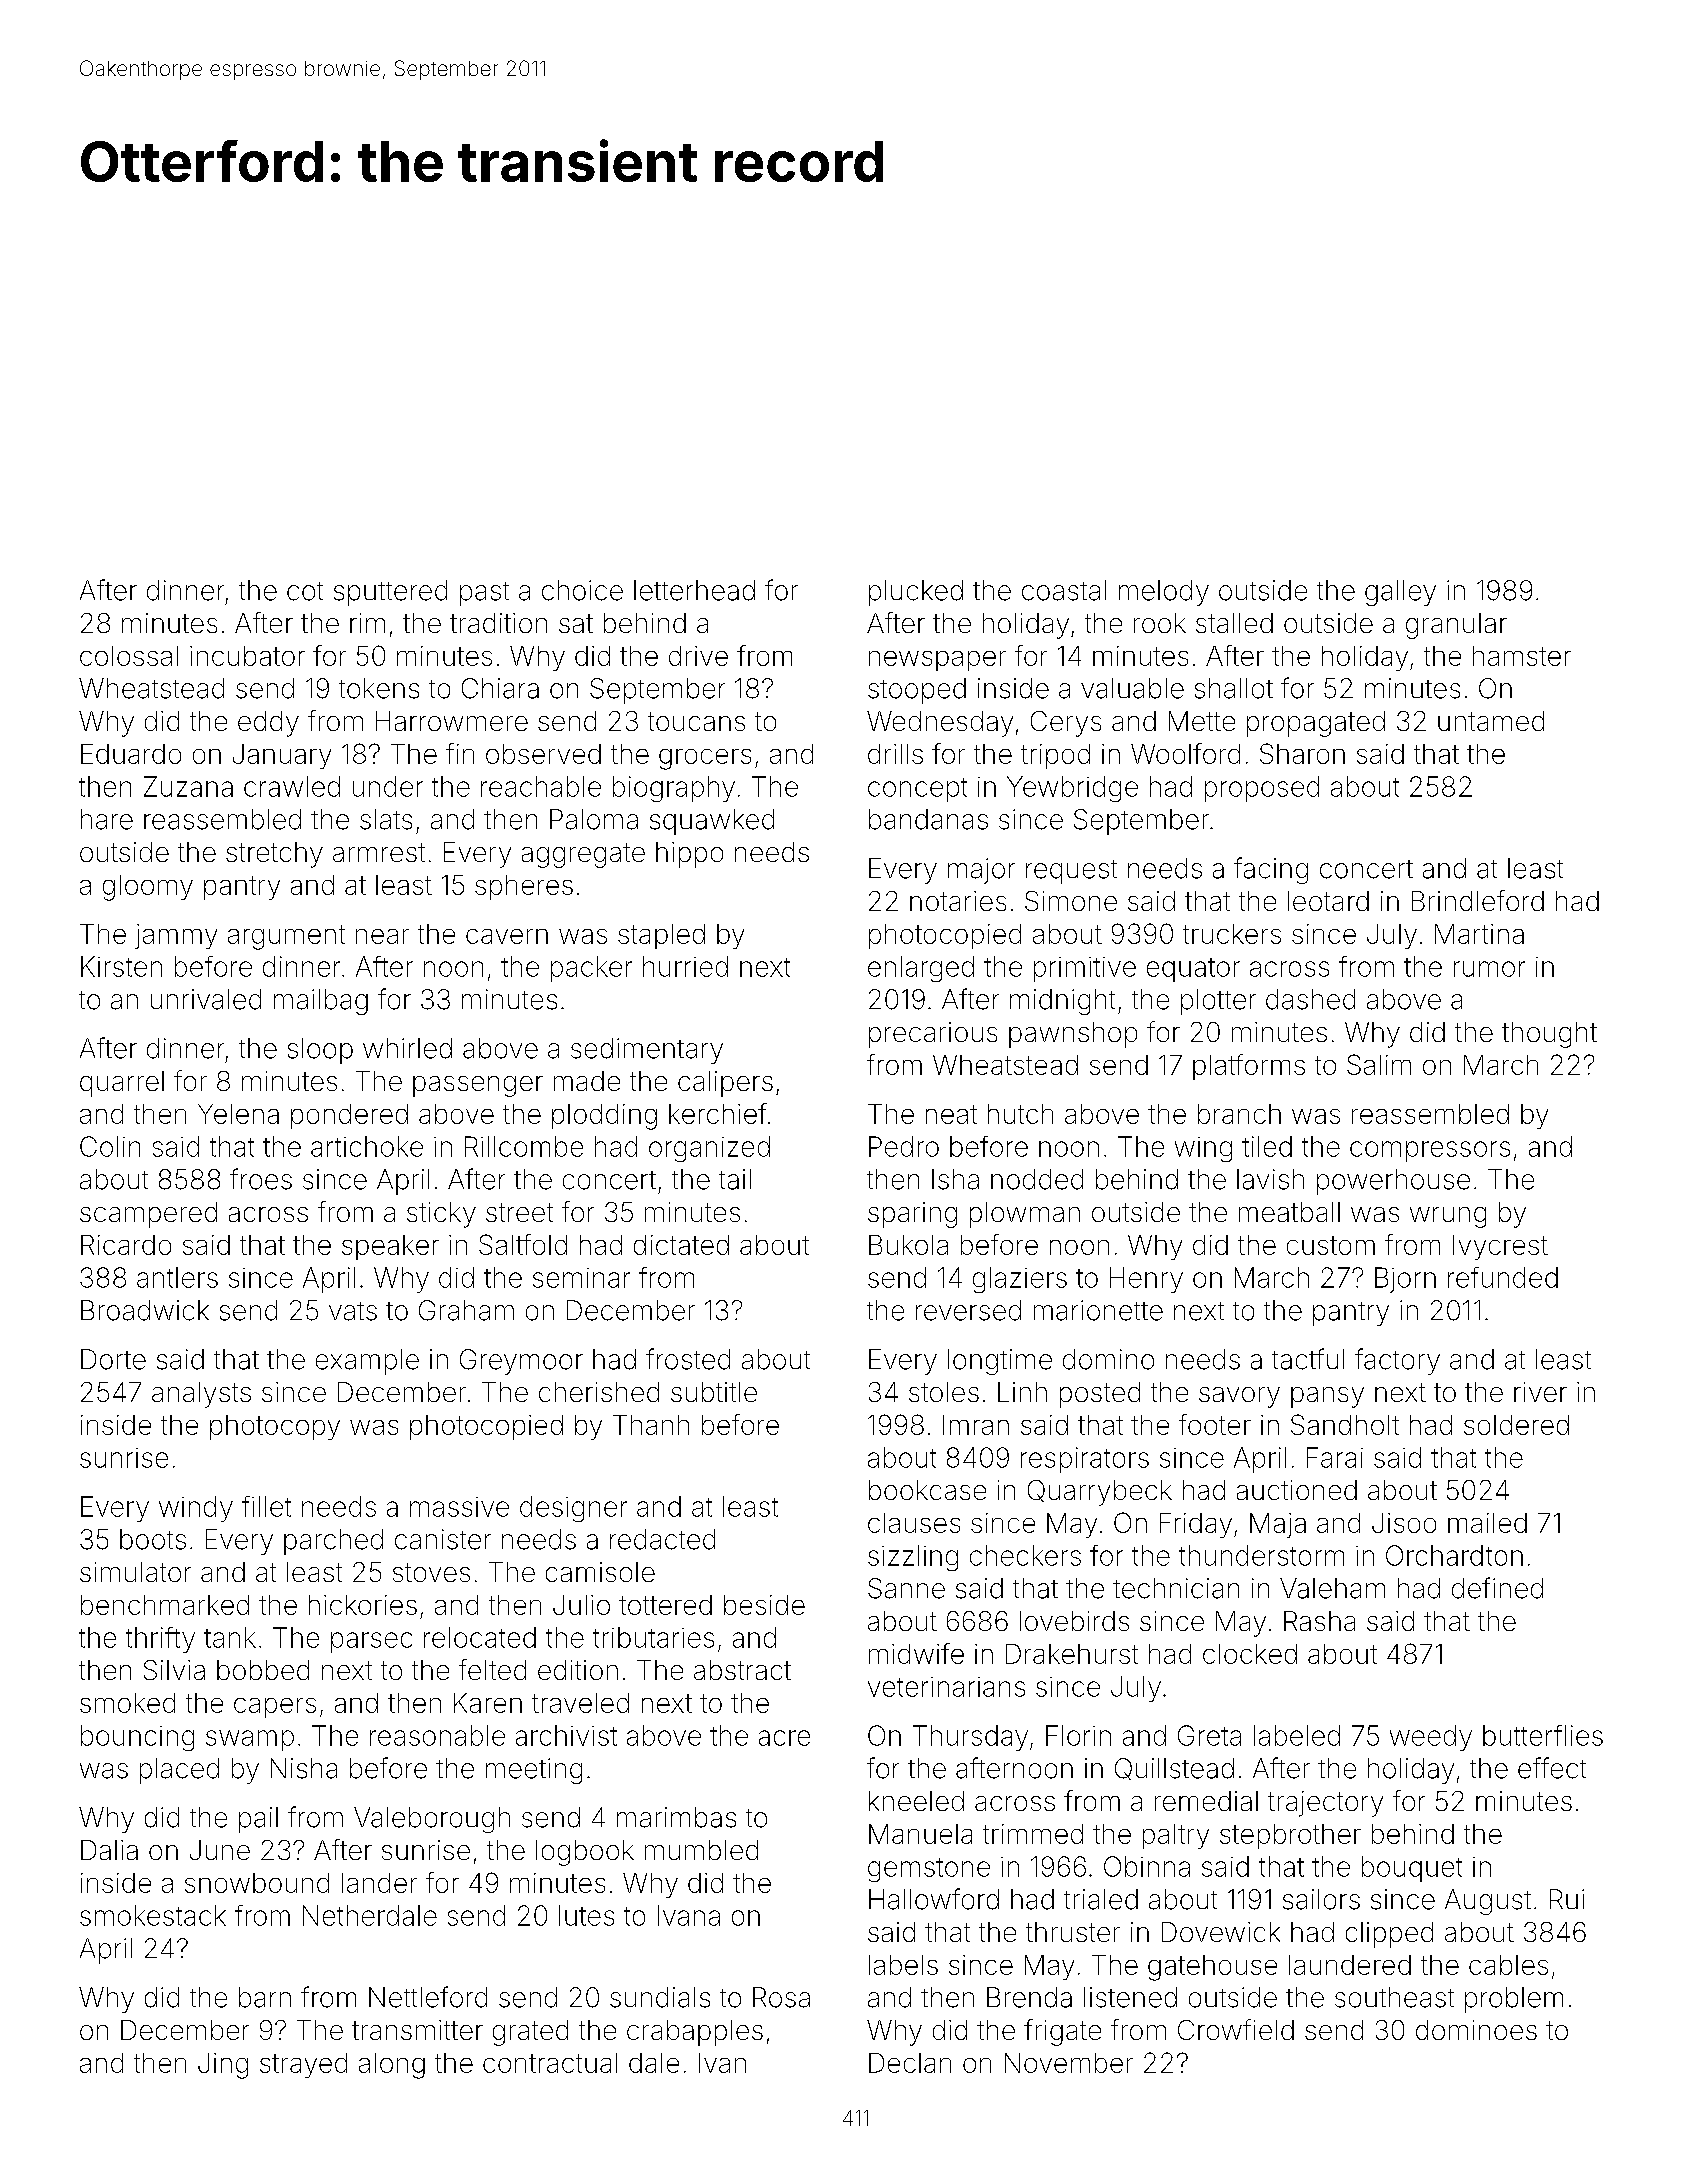  I want to click on Declan, so click(910, 2063).
